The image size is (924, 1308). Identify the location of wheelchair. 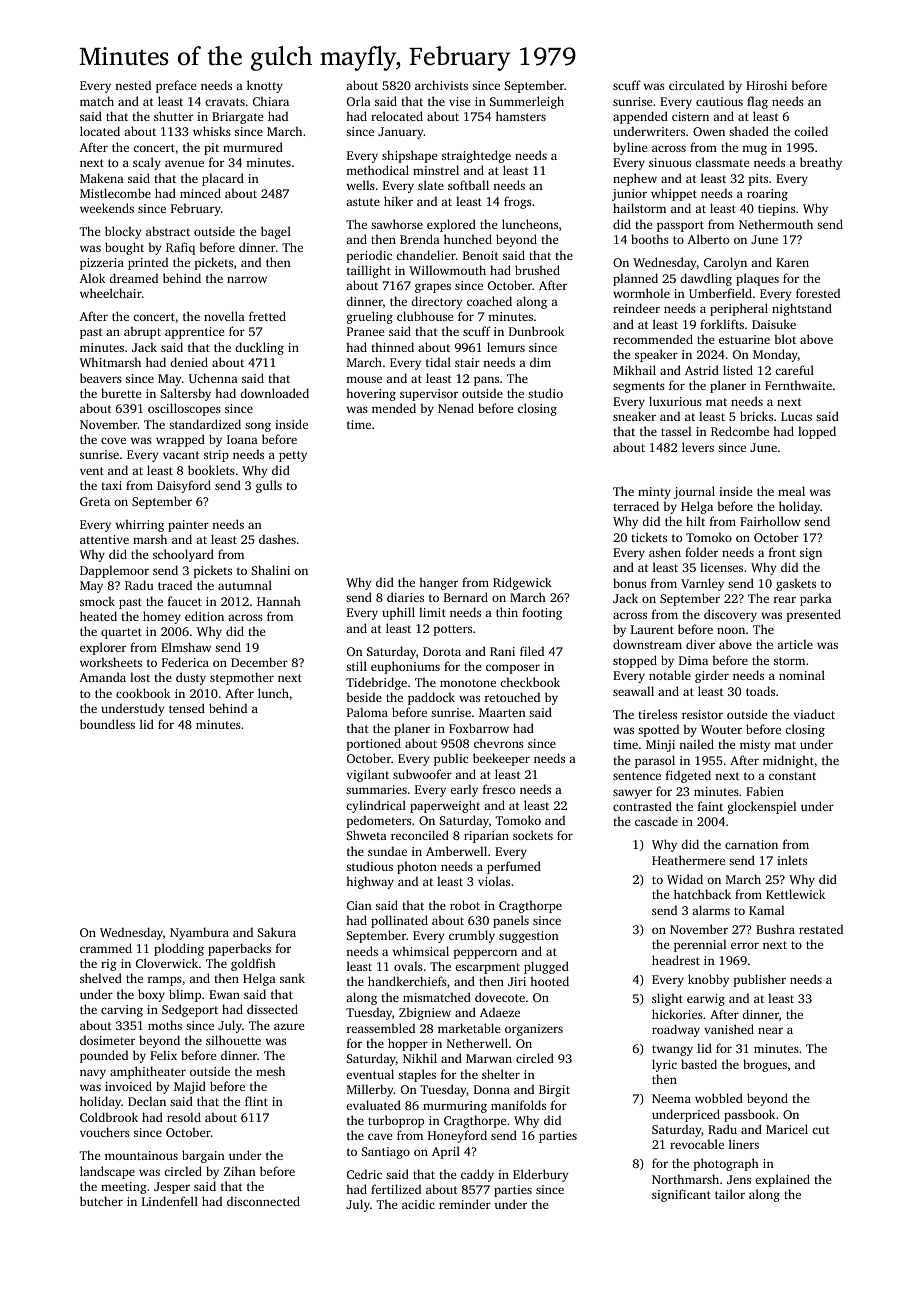
(111, 293).
